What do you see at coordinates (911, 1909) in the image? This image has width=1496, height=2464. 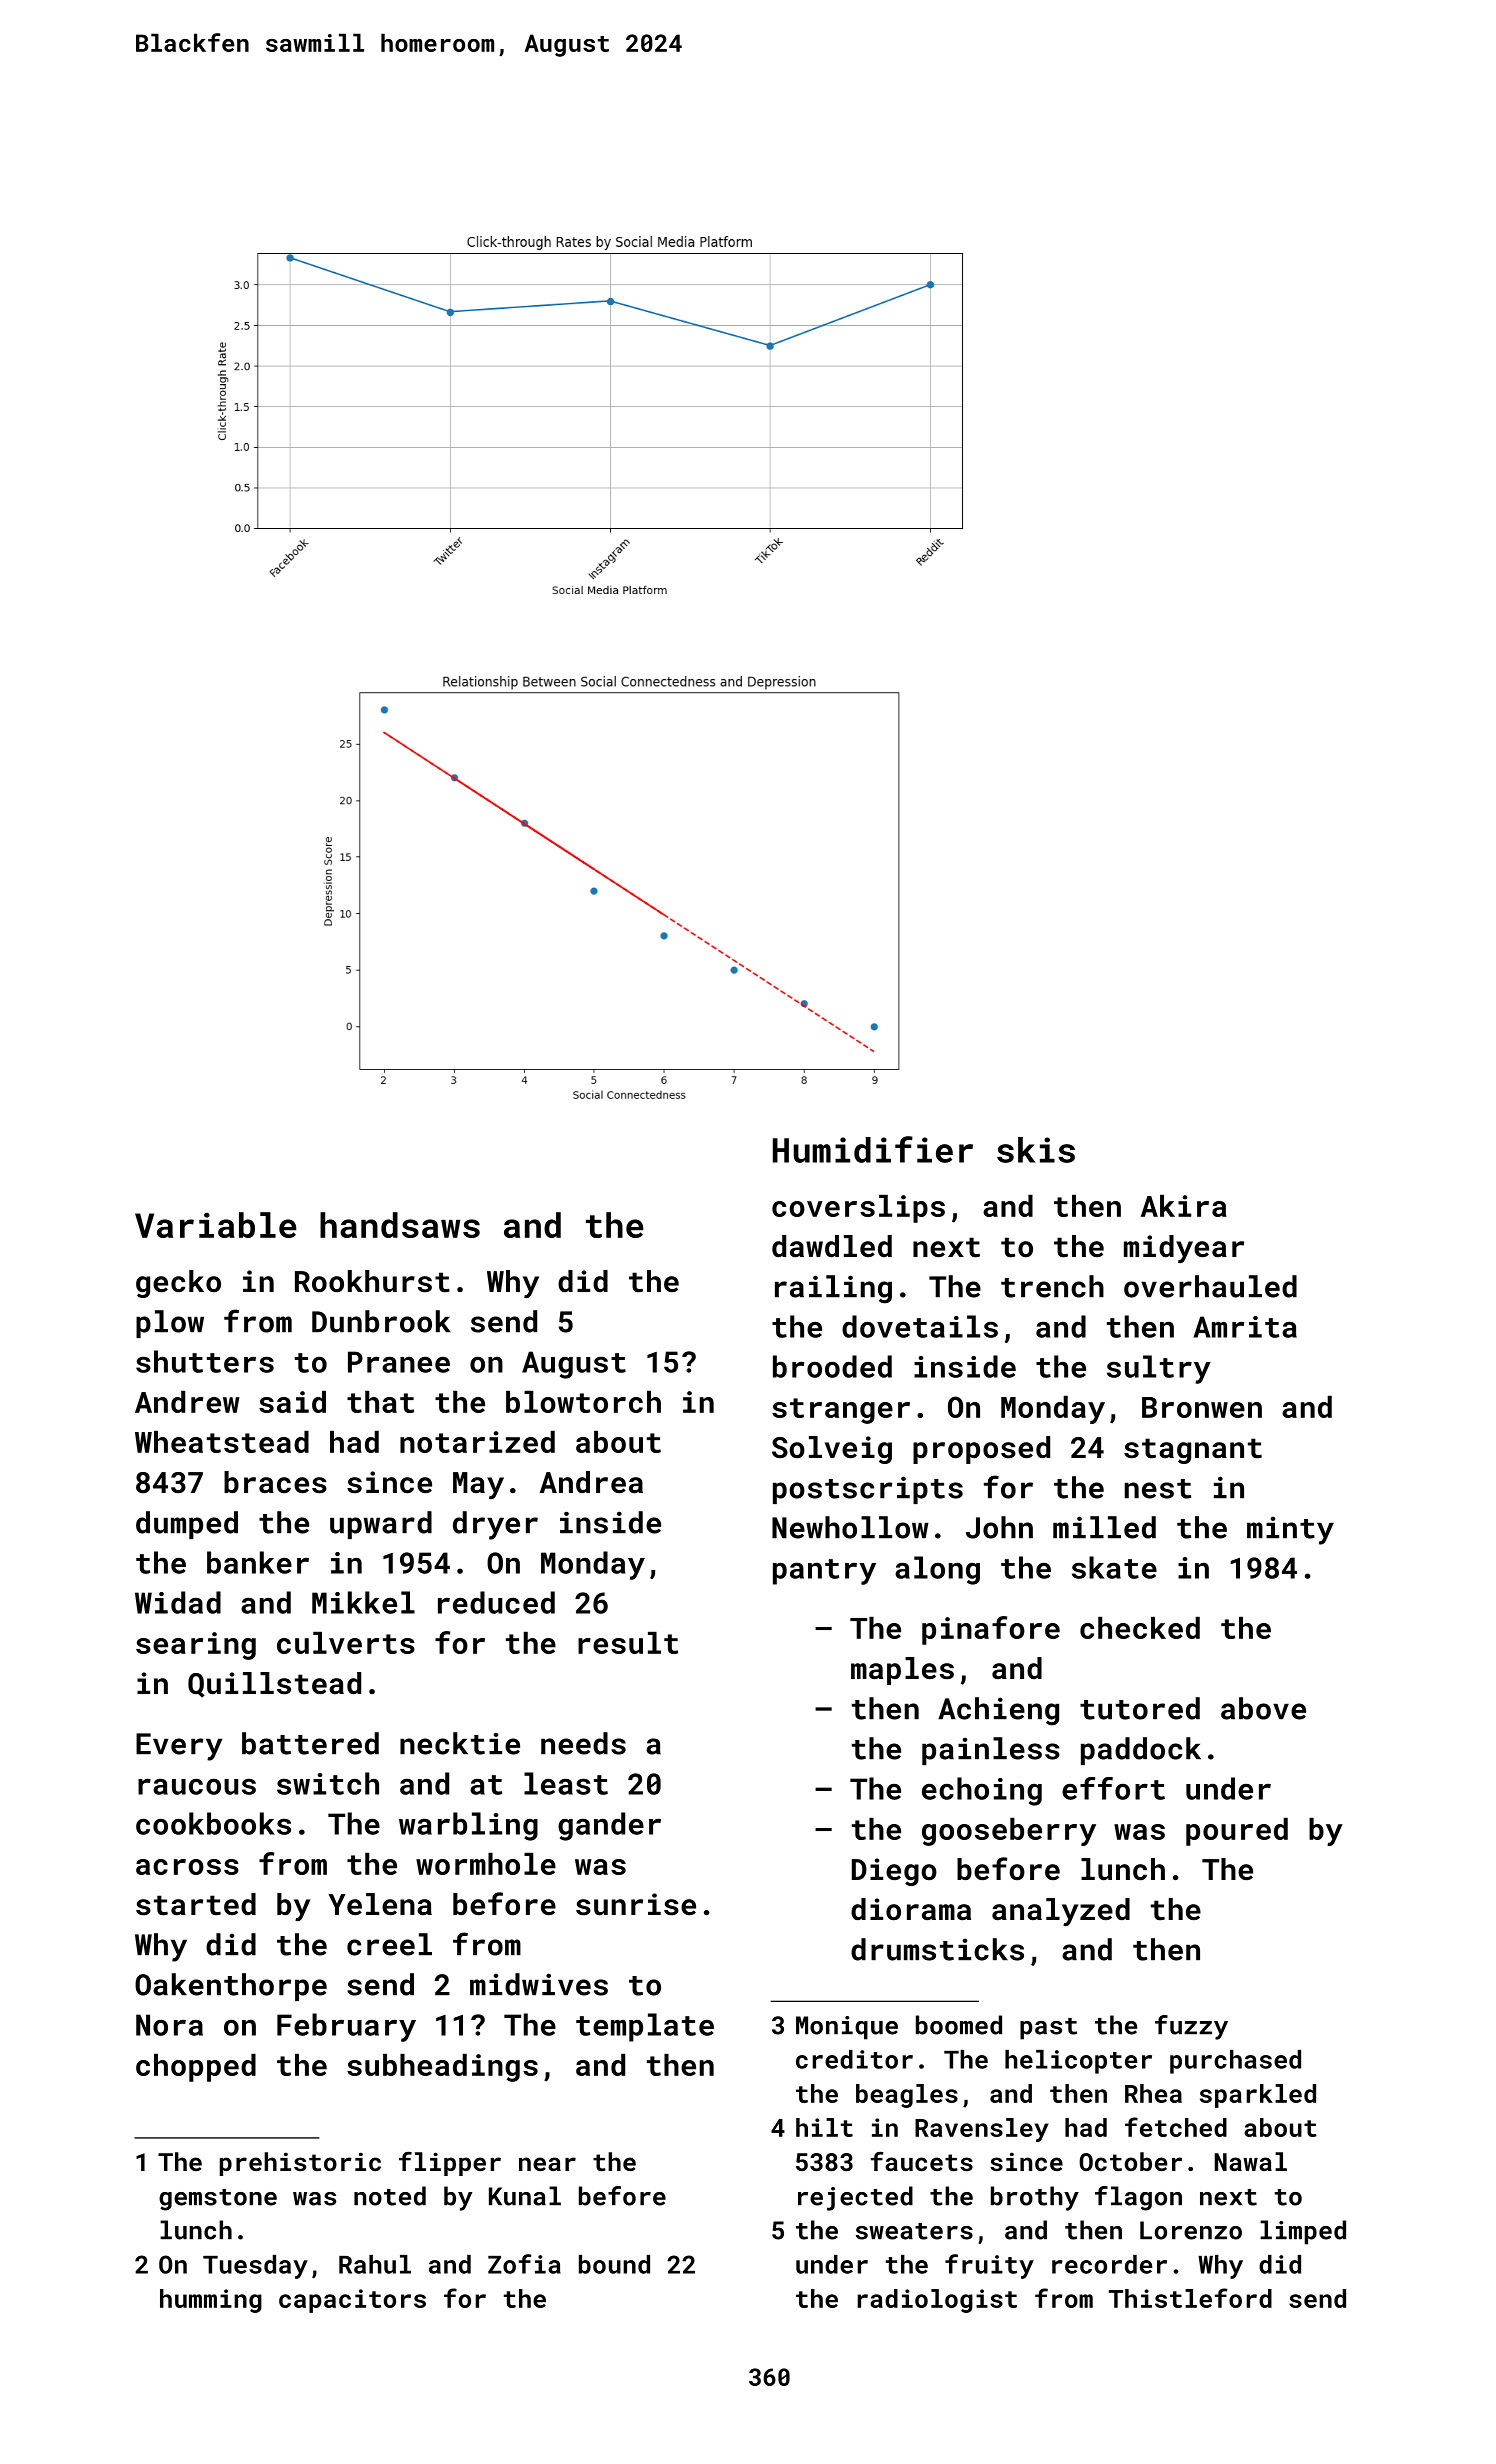 I see `diorama` at bounding box center [911, 1909].
